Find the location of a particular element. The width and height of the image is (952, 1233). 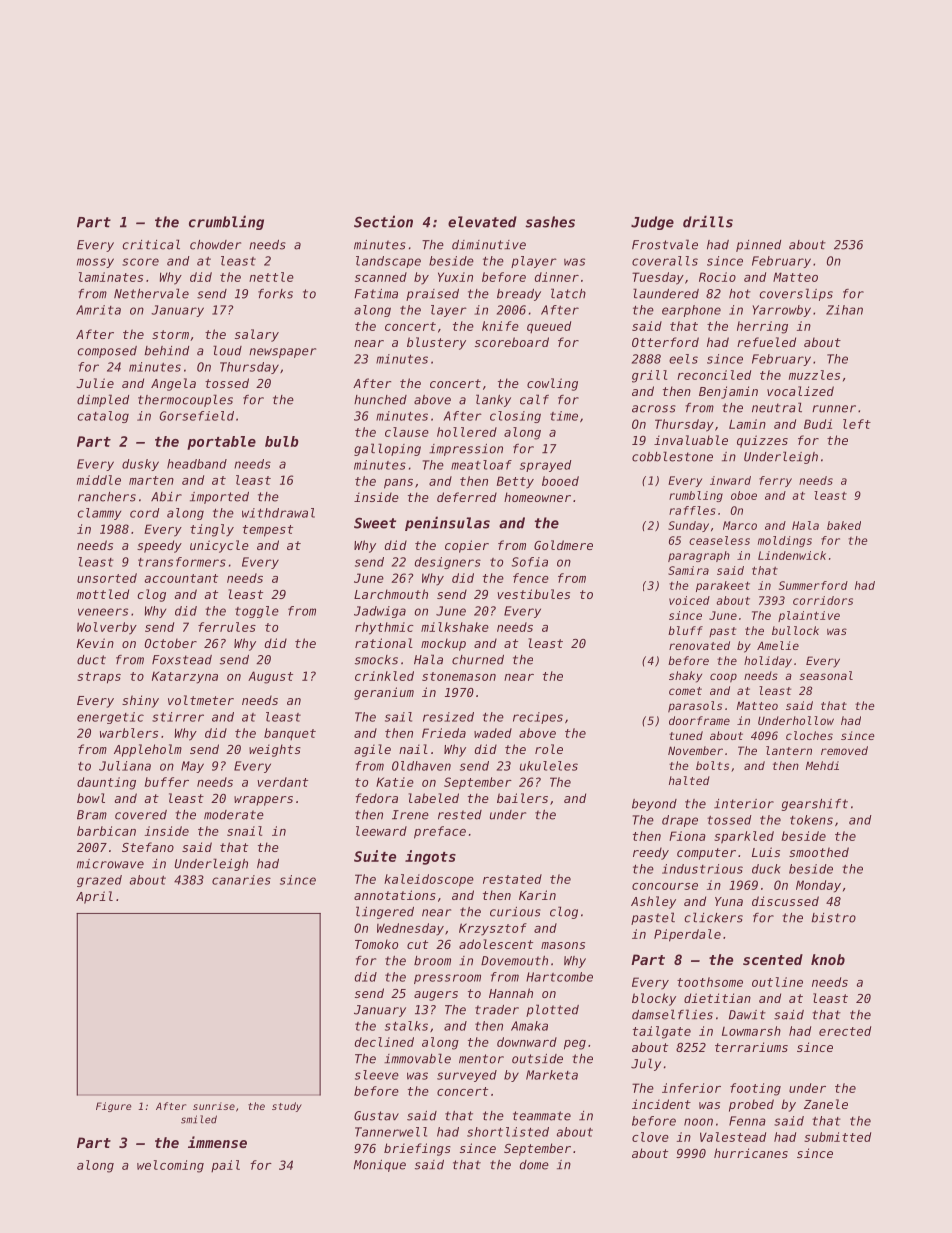

milkshake is located at coordinates (455, 627).
